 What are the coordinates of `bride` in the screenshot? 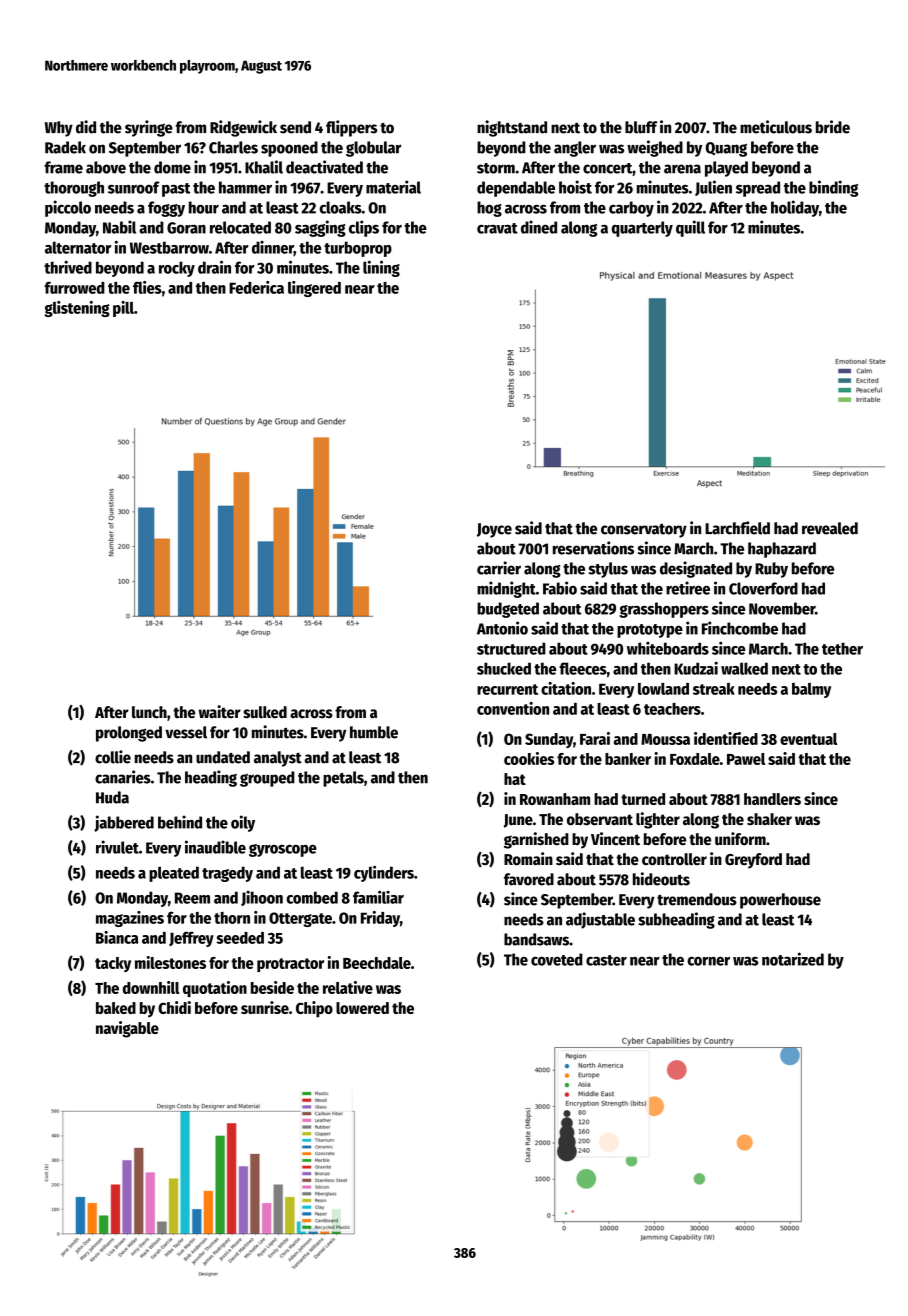 It's located at (833, 127).
